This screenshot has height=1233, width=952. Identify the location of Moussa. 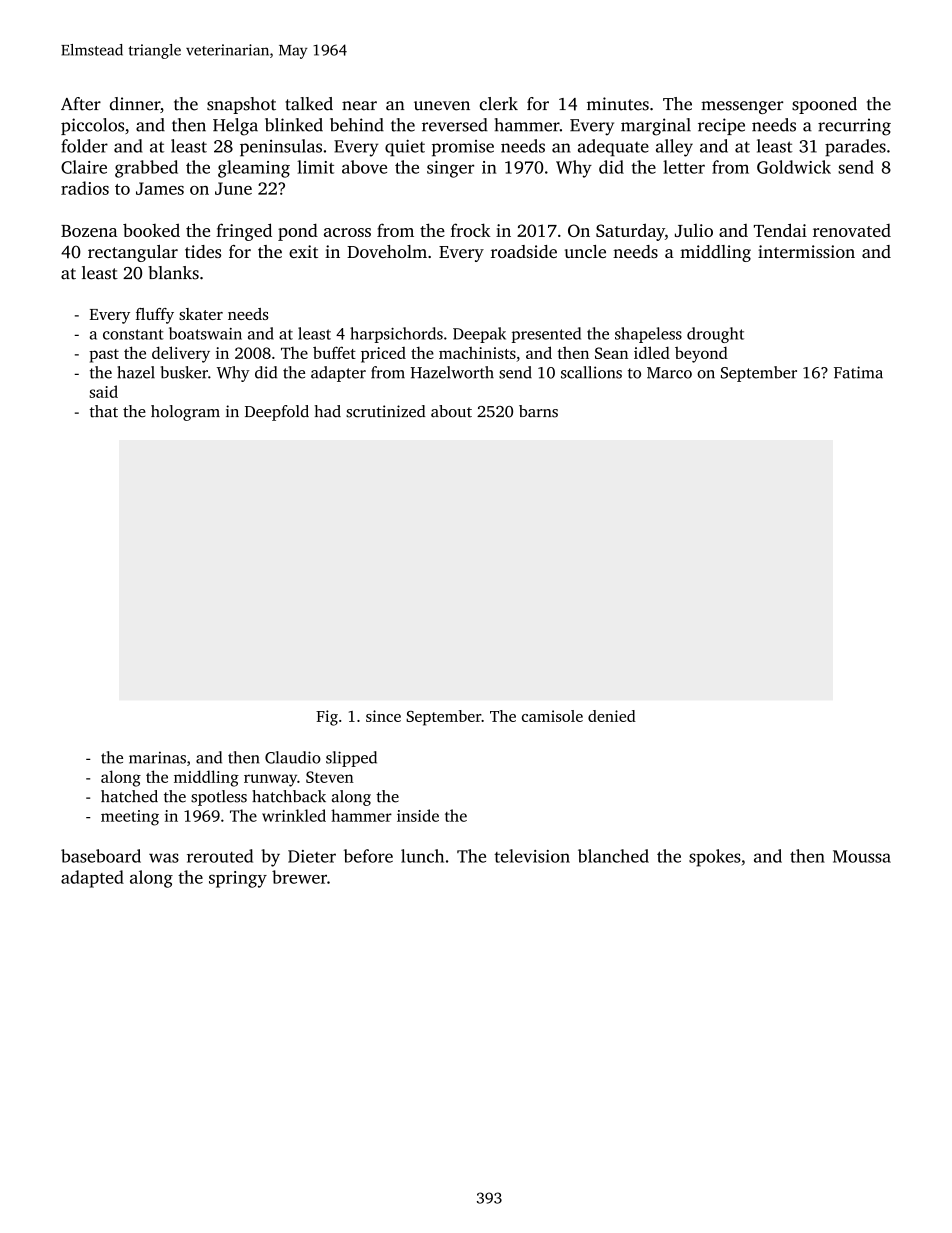
(862, 856).
